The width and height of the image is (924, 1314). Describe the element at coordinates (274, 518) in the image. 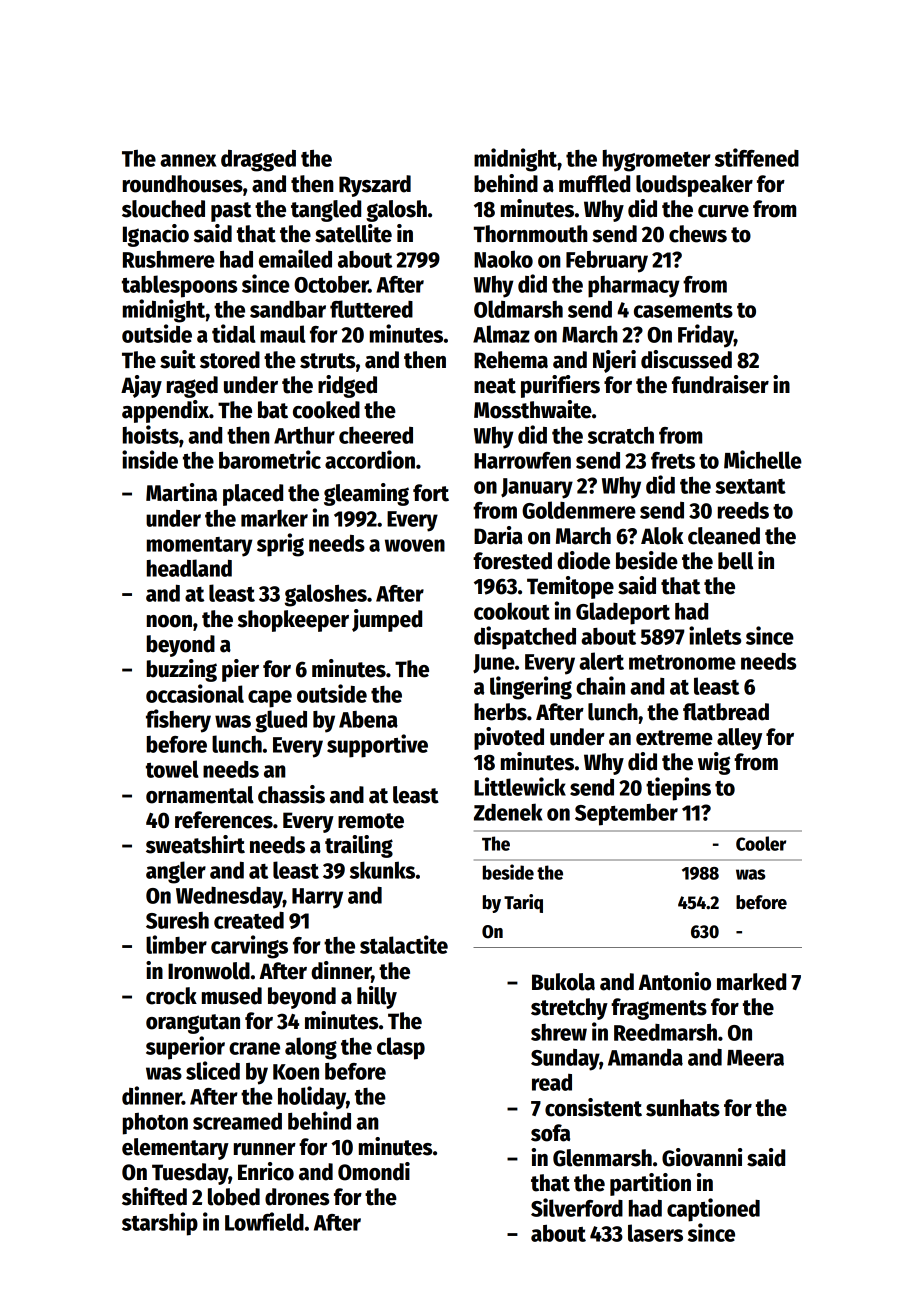

I see `marker` at that location.
